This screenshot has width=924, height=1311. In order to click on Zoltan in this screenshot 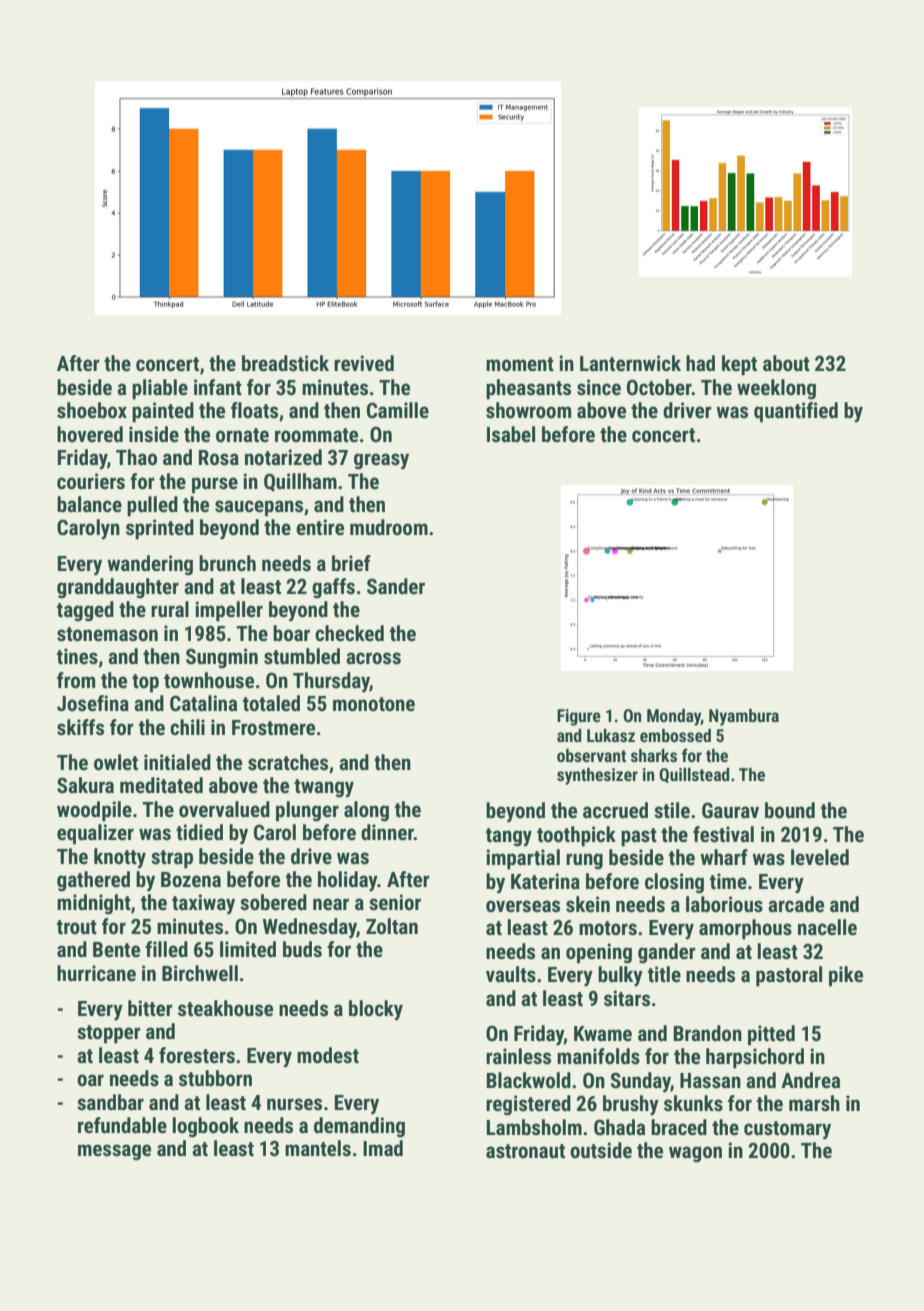, I will do `click(392, 926)`.
